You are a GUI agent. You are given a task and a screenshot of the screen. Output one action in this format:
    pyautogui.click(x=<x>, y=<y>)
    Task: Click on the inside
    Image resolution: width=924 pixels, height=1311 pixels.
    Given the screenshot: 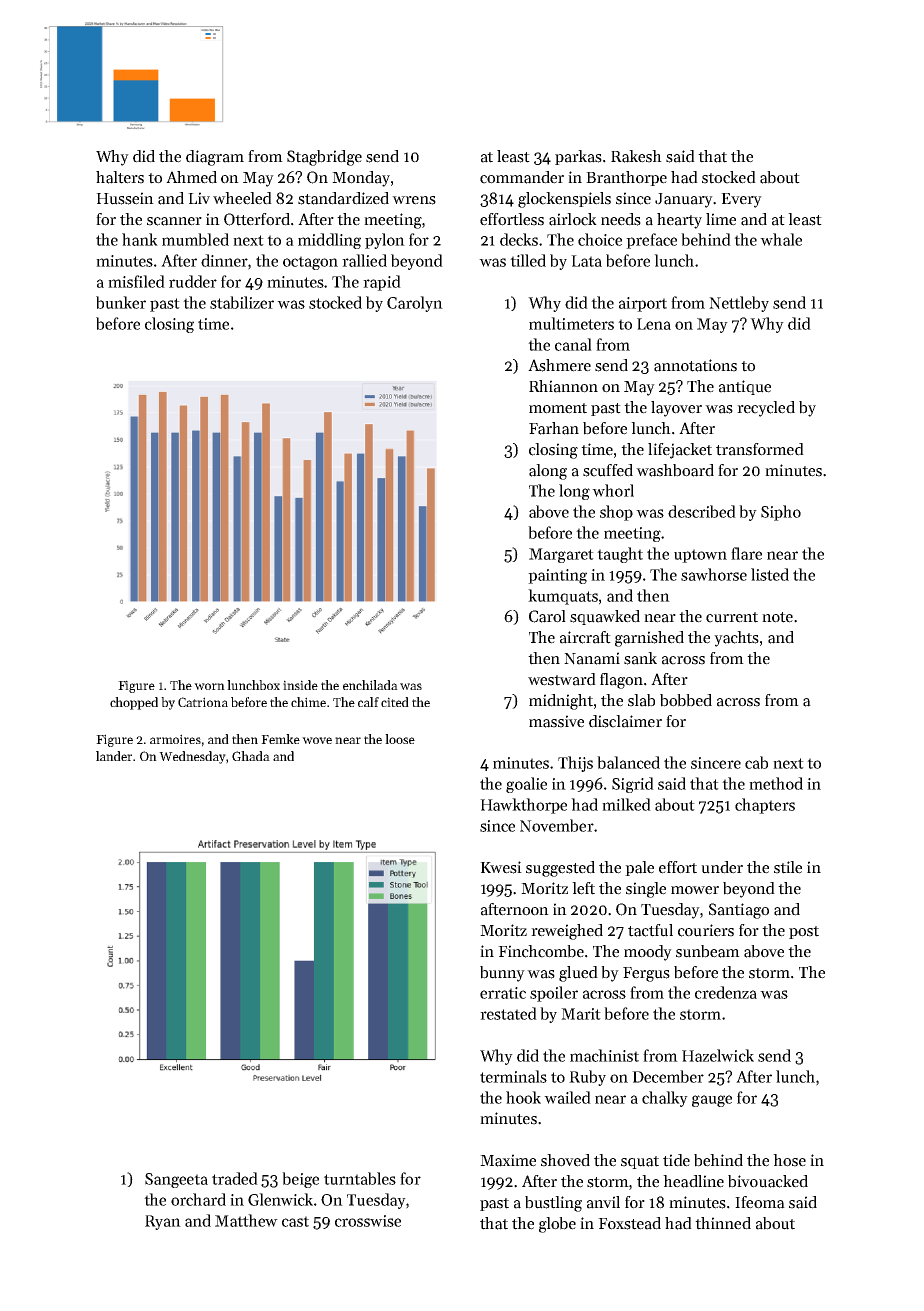 What is the action you would take?
    pyautogui.click(x=300, y=685)
